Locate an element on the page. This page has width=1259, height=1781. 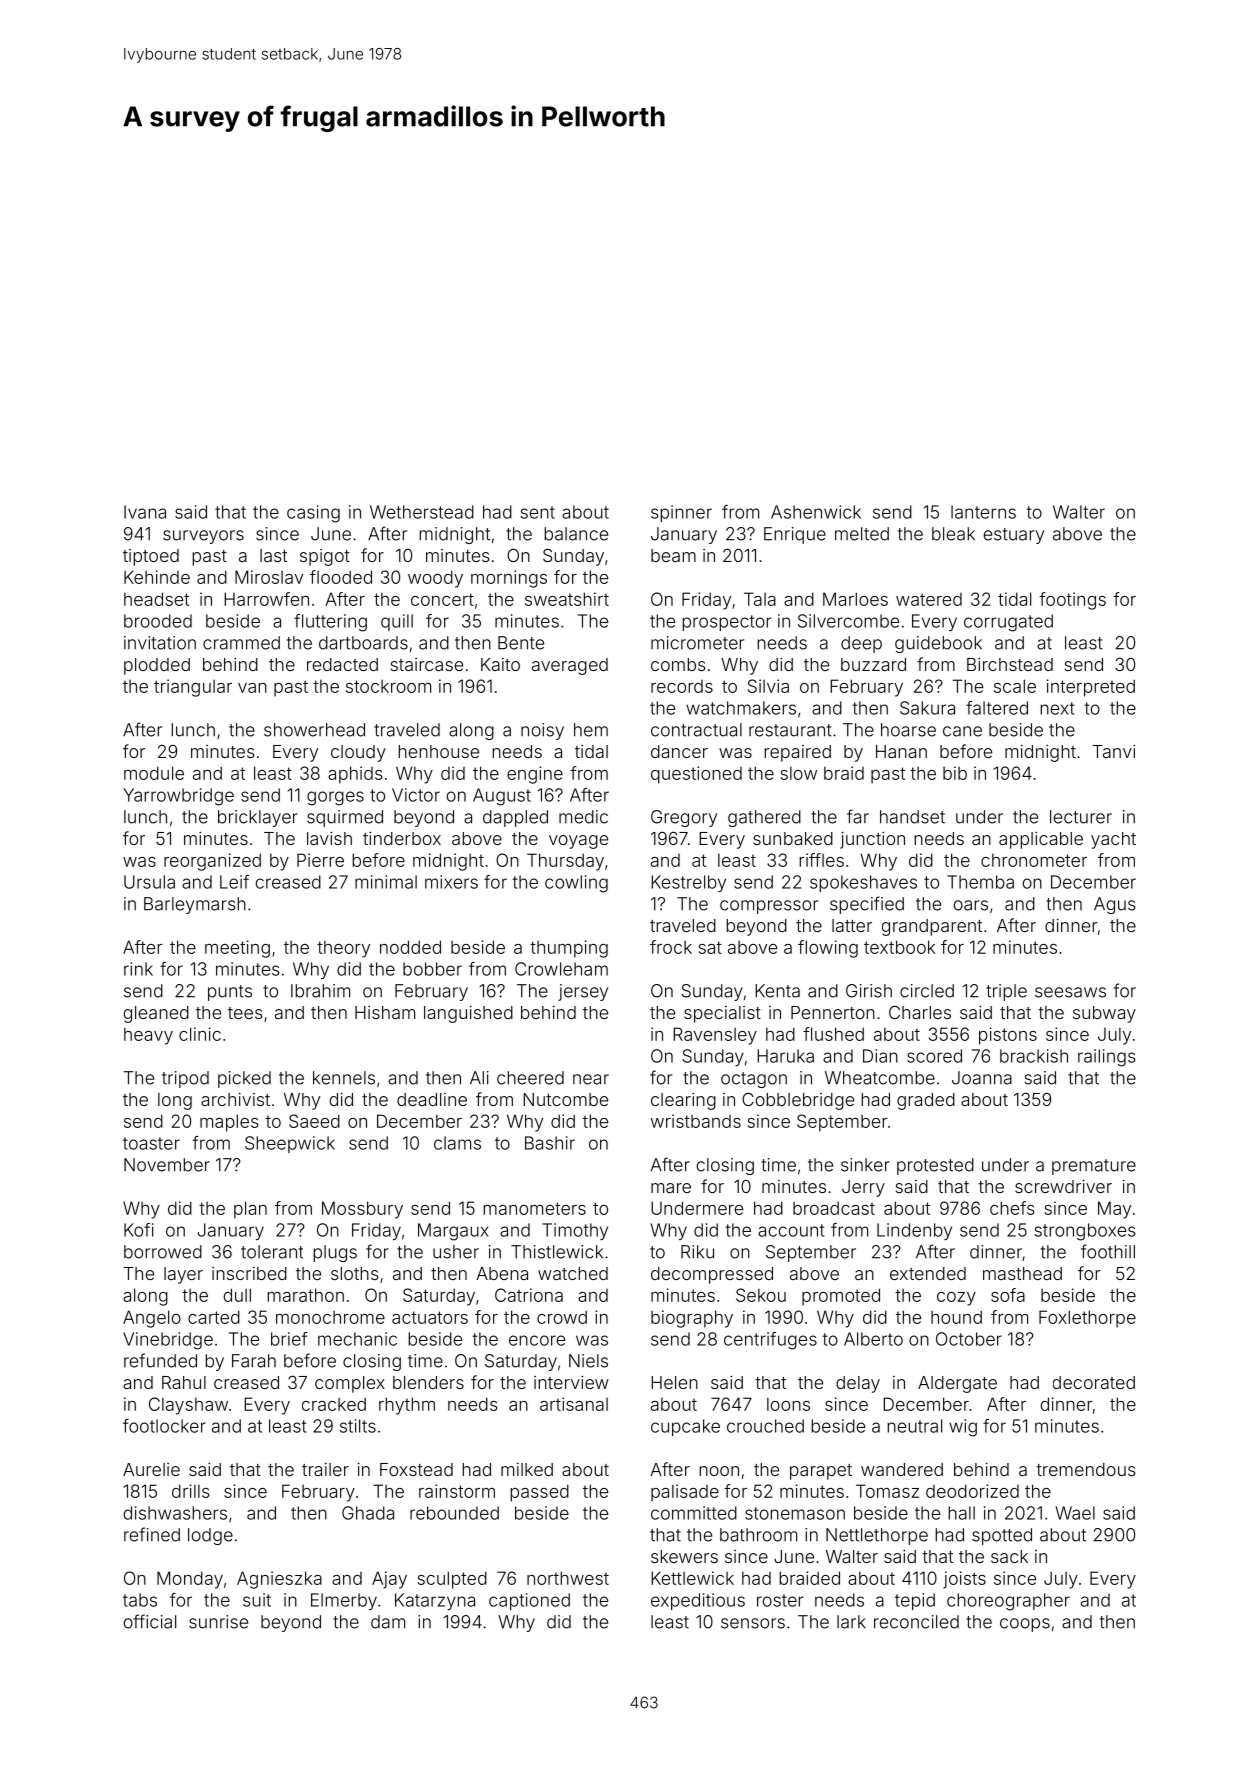
expeditious is located at coordinates (698, 1601).
